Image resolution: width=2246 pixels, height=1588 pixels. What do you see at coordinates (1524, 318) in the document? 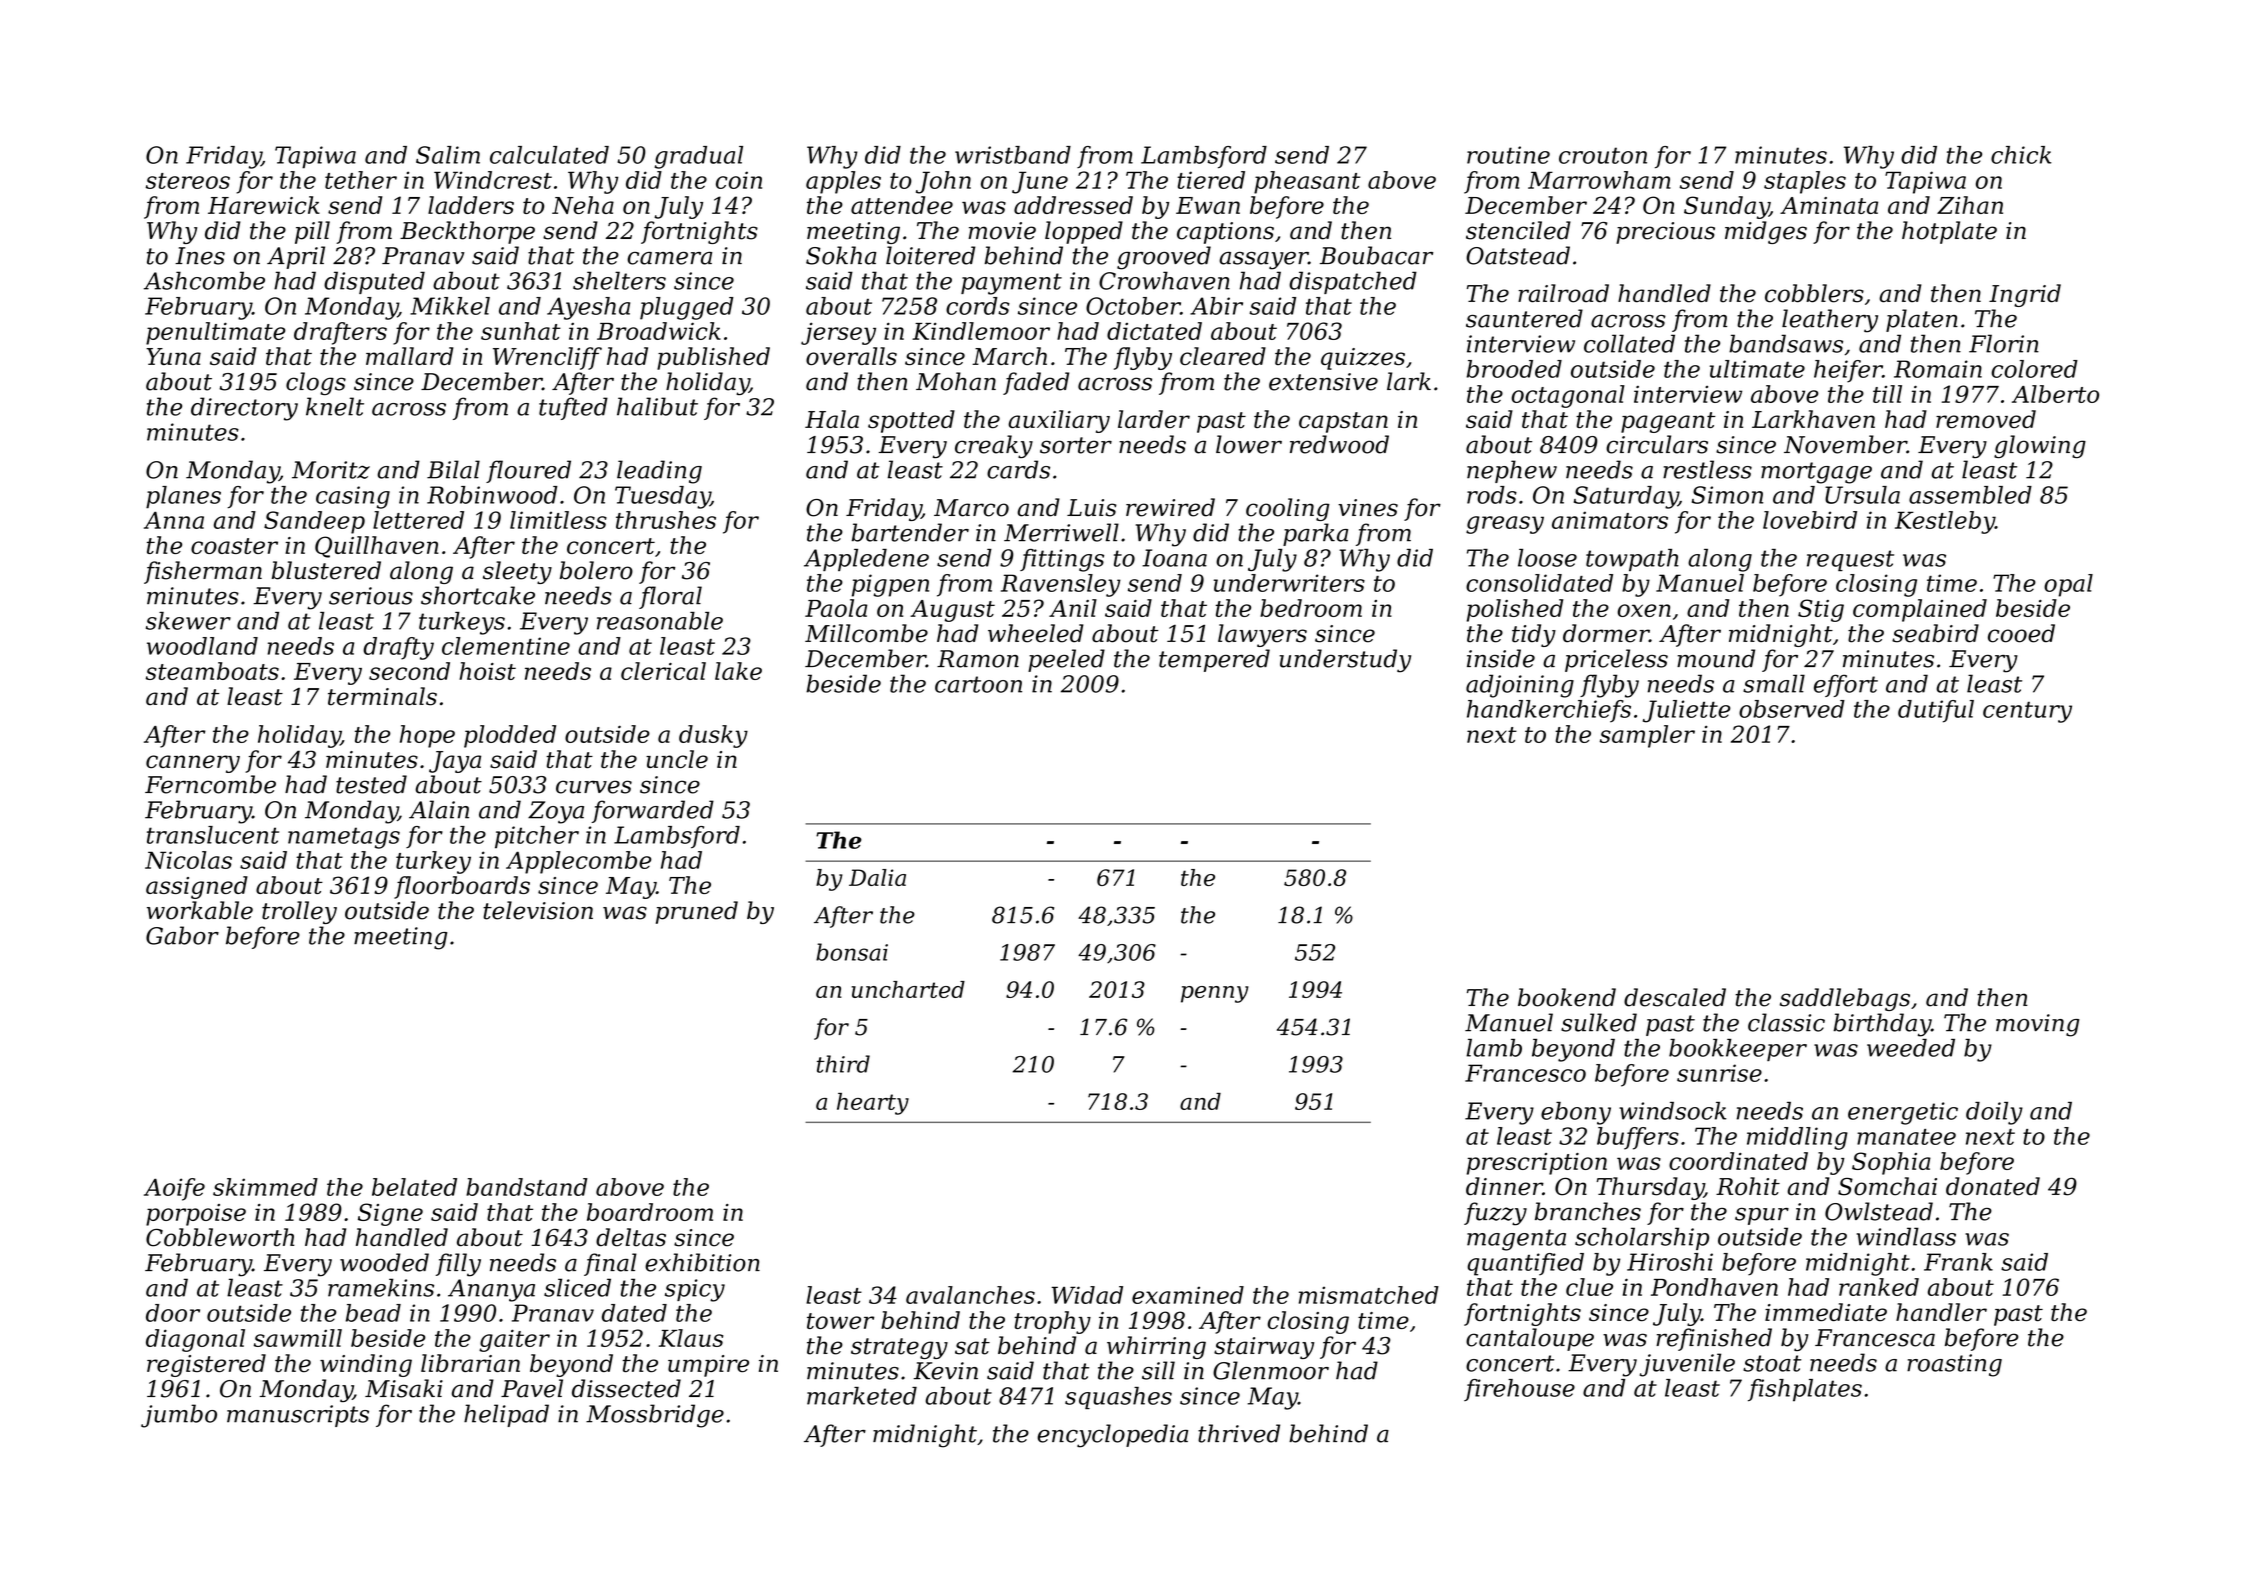
I see `sauntered` at bounding box center [1524, 318].
